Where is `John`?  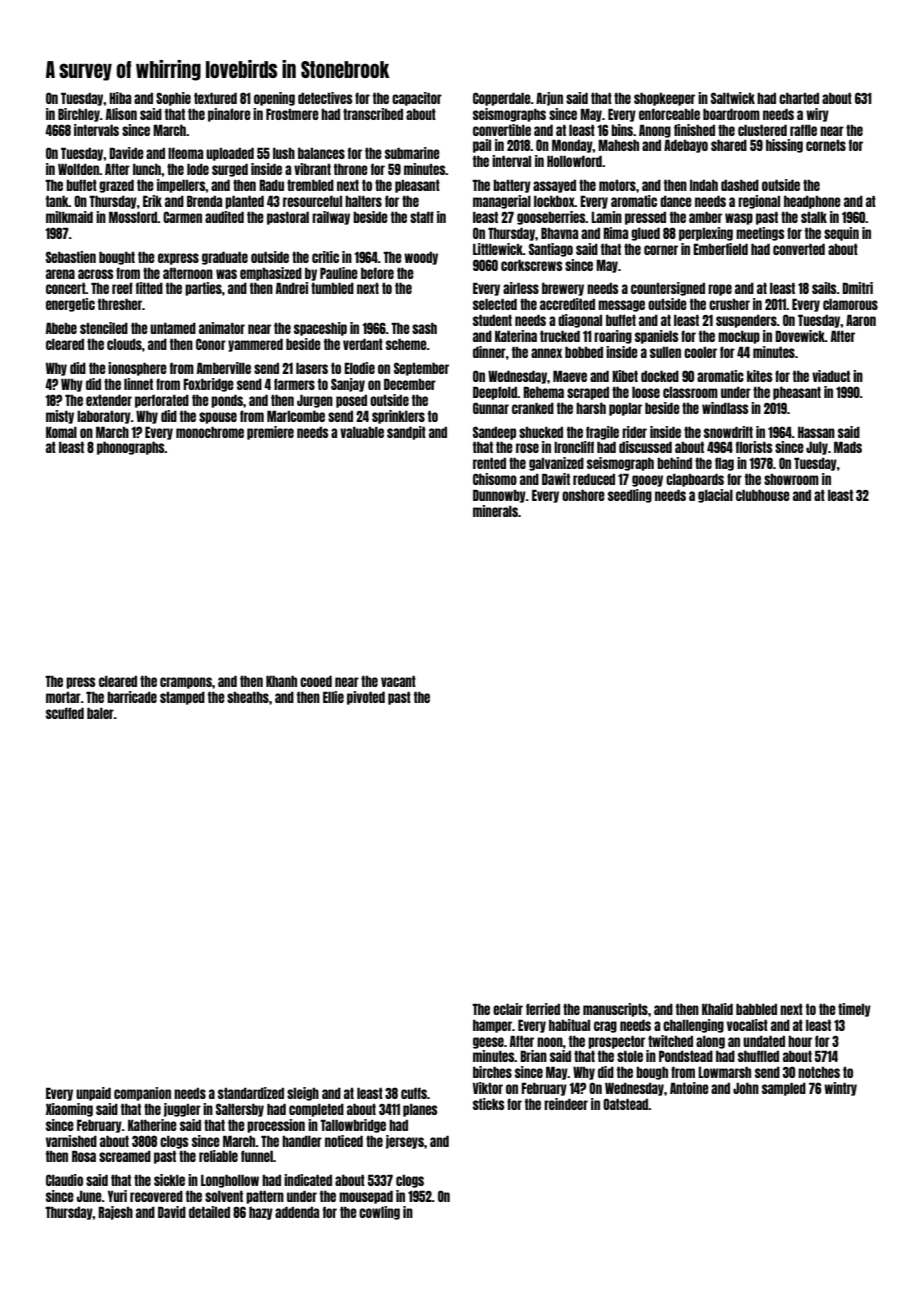
John is located at coordinates (746, 1088).
